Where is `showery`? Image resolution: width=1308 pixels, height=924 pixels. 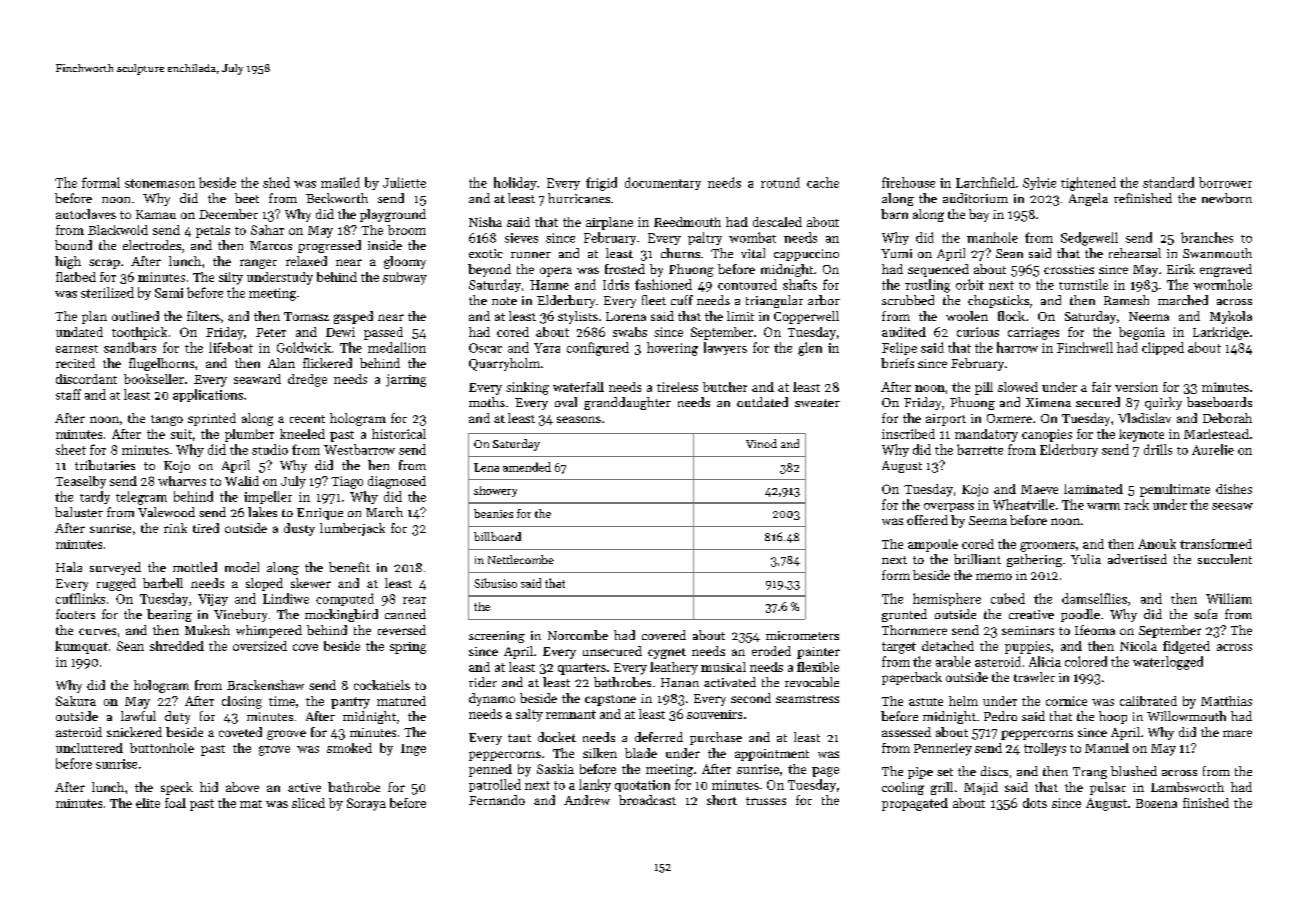
showery is located at coordinates (495, 491).
